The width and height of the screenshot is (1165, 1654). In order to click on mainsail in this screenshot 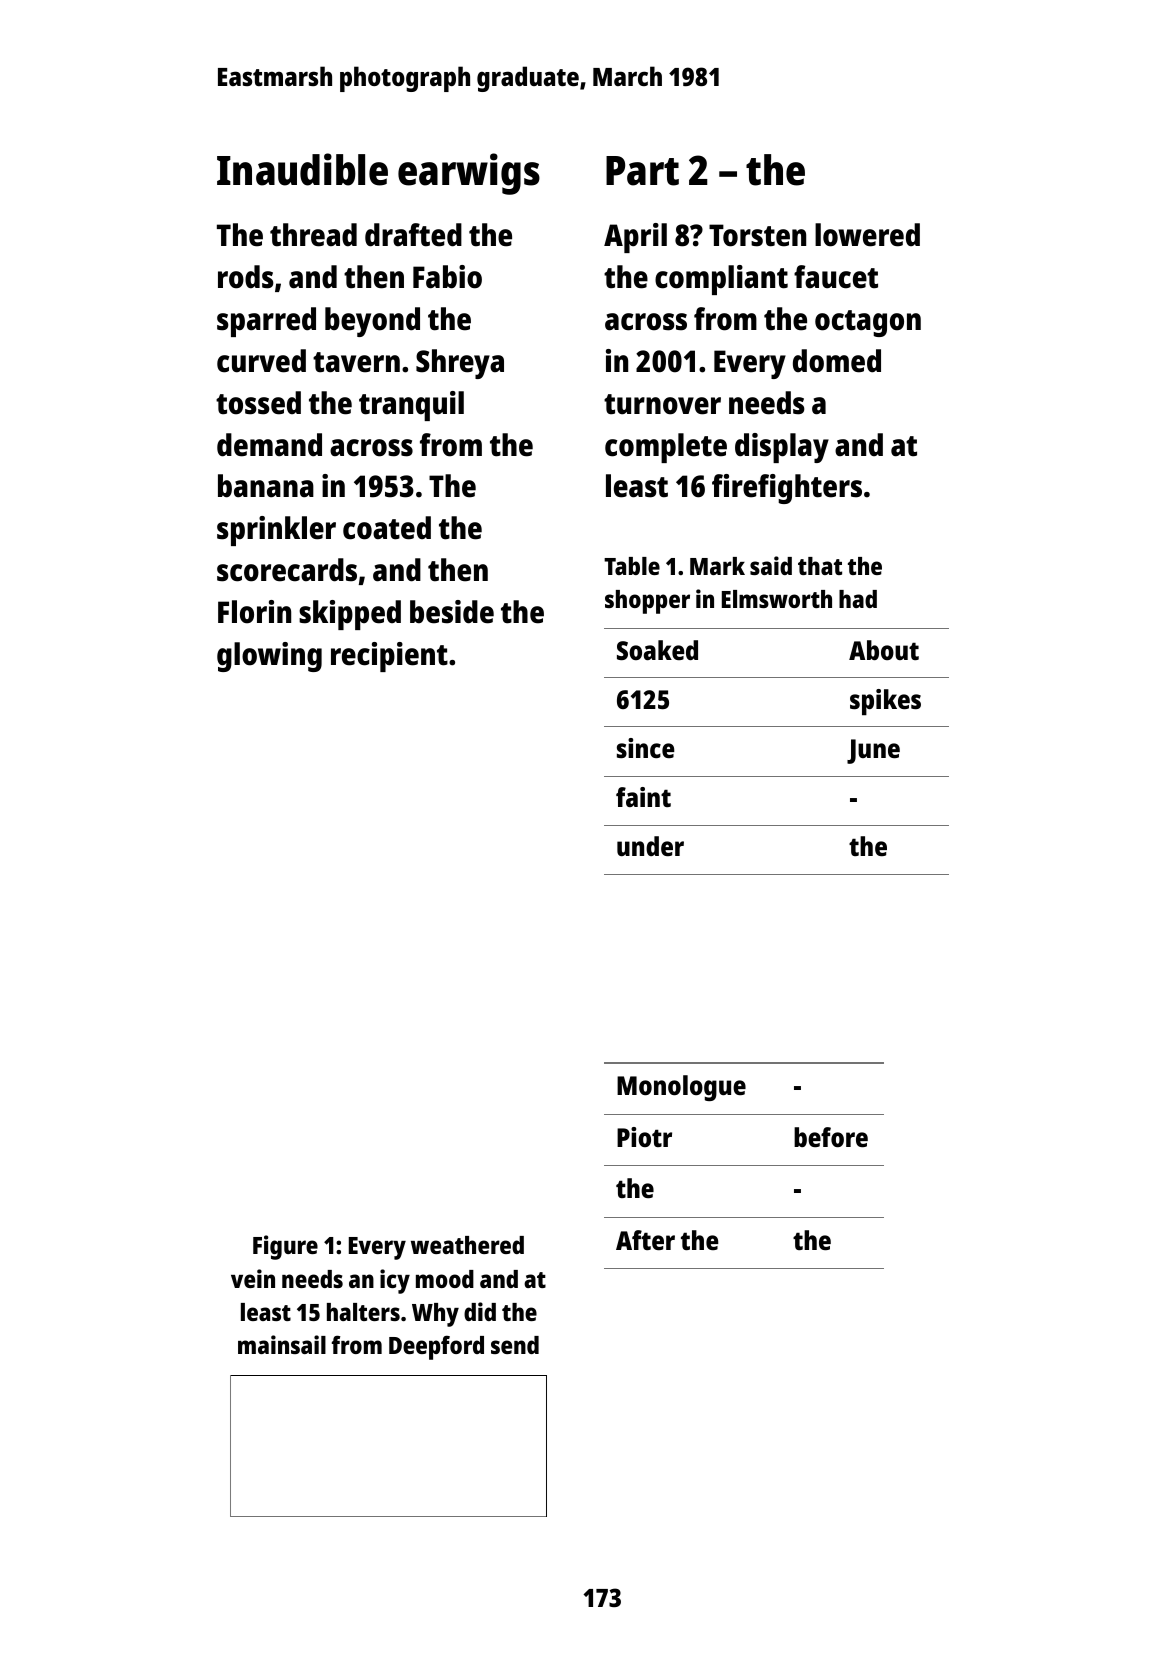, I will do `click(282, 1344)`.
